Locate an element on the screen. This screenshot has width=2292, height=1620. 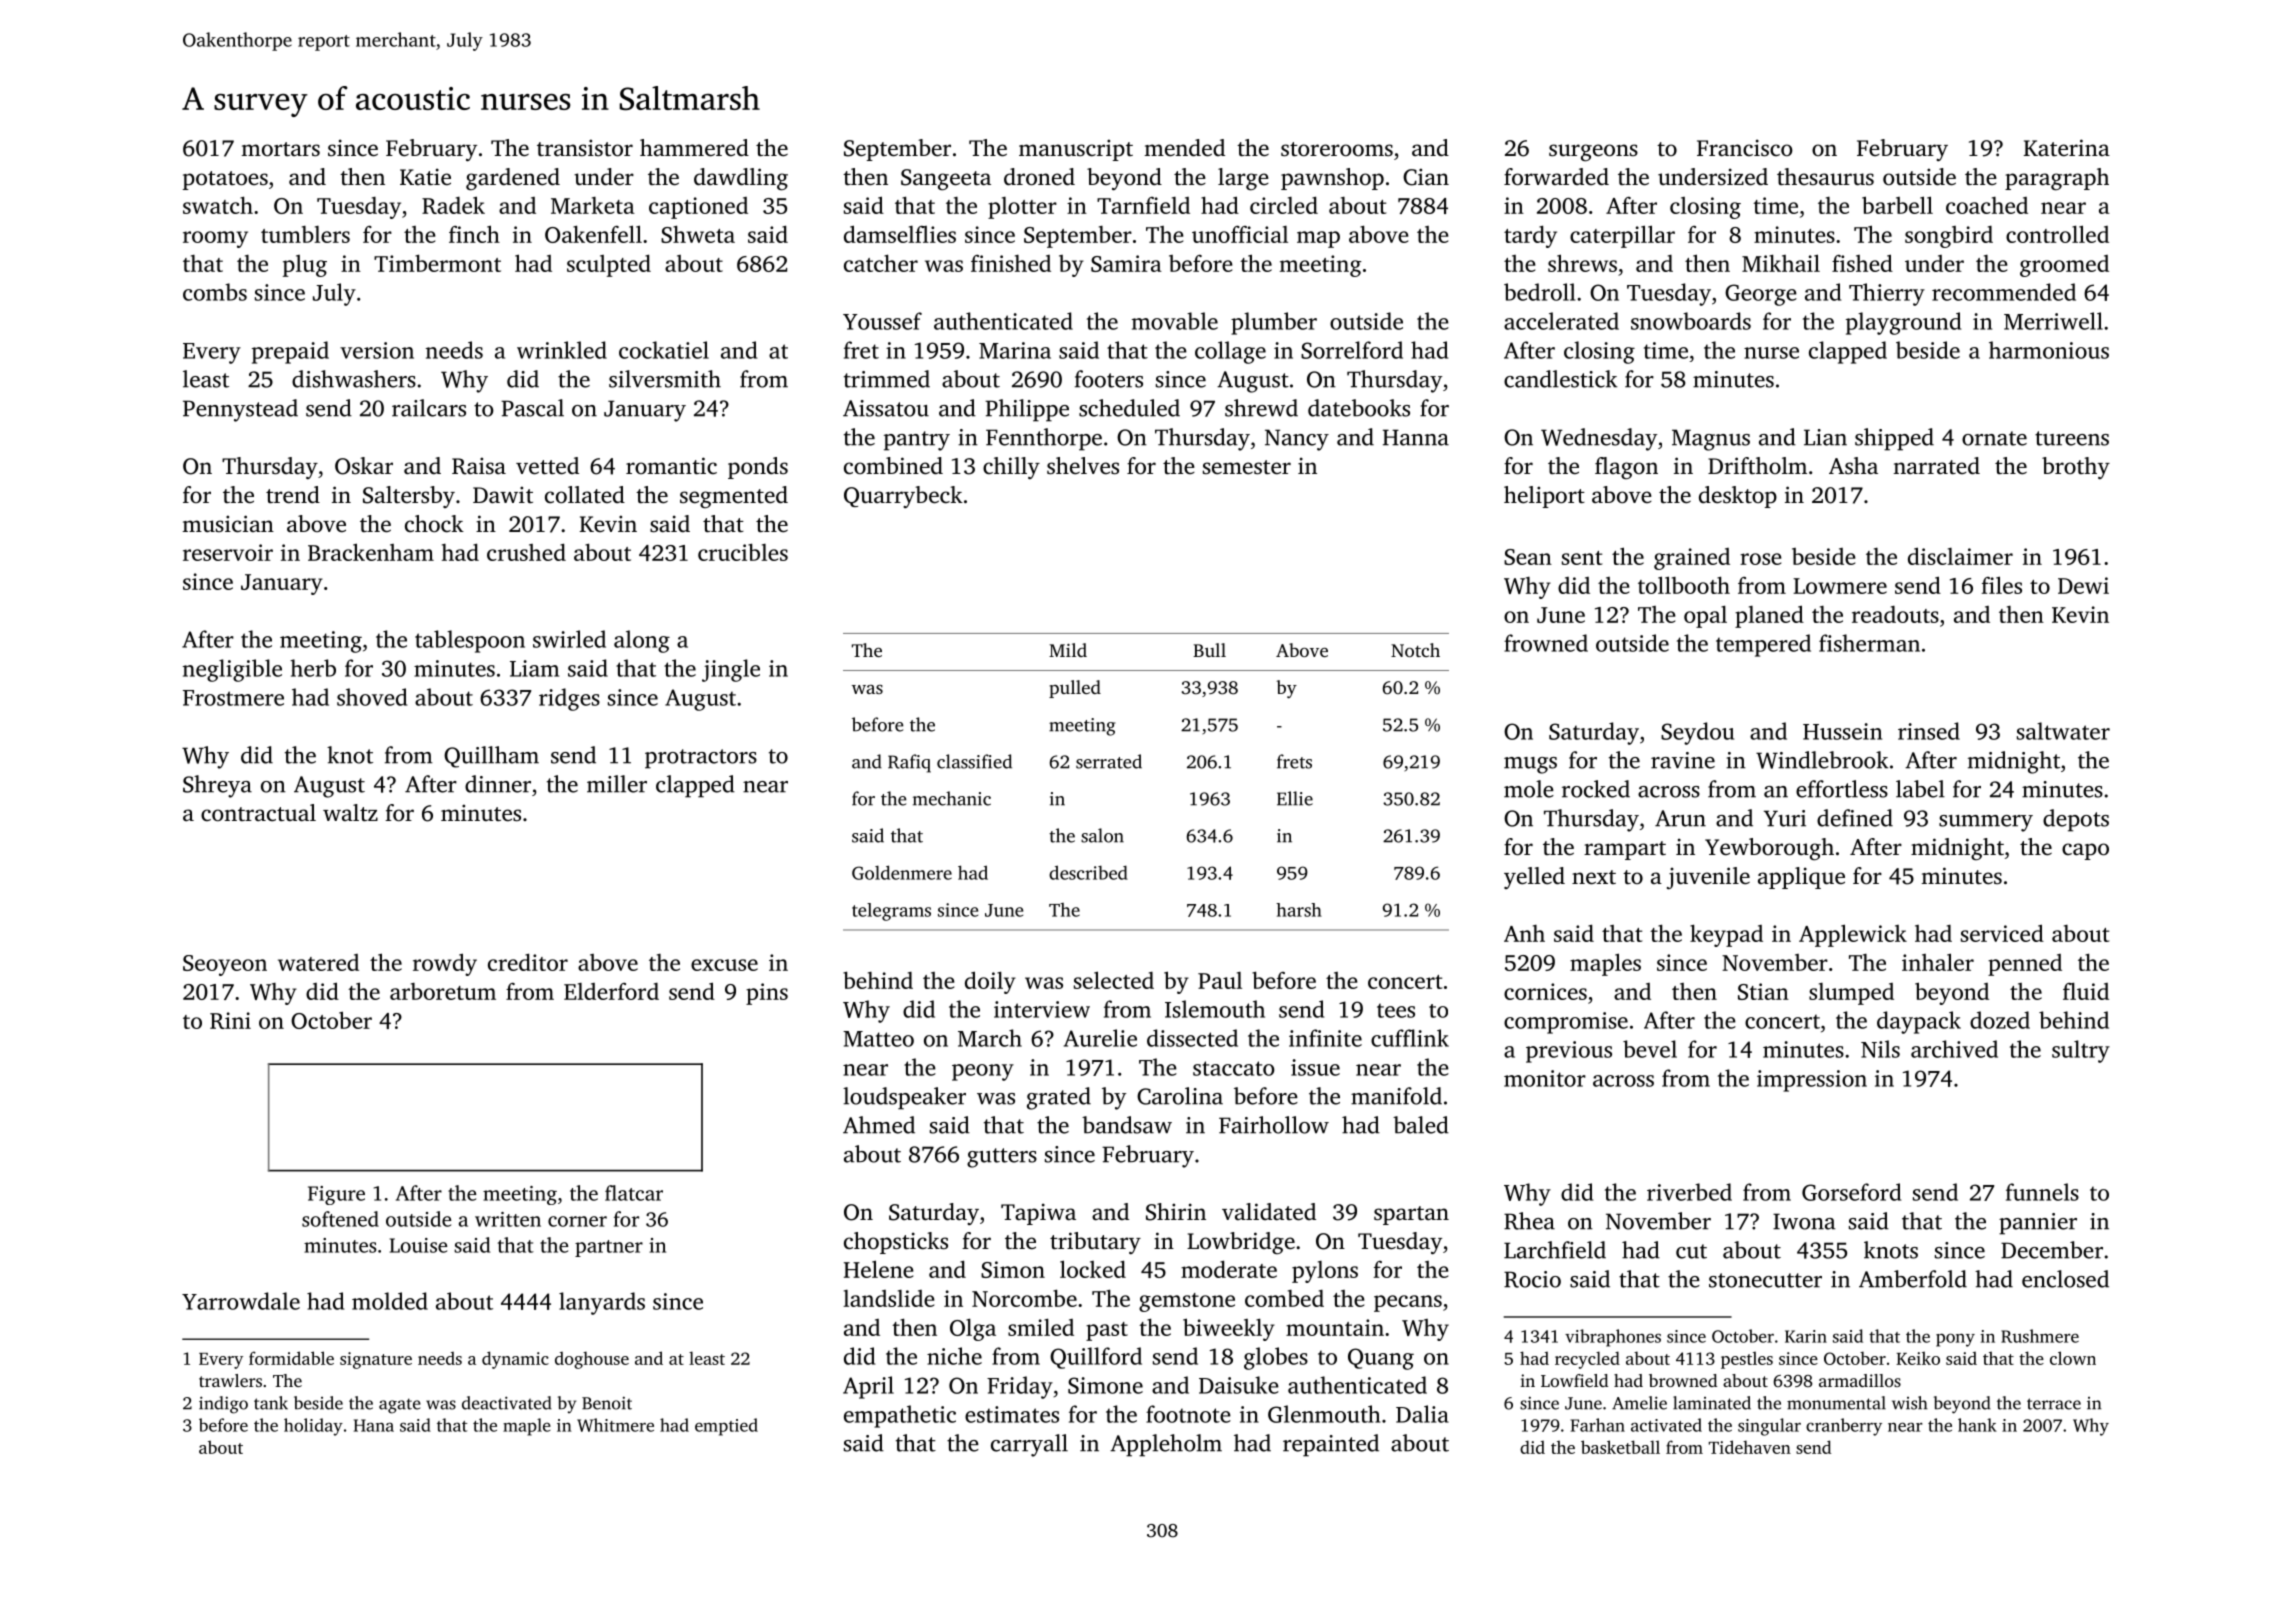
George is located at coordinates (1761, 295).
